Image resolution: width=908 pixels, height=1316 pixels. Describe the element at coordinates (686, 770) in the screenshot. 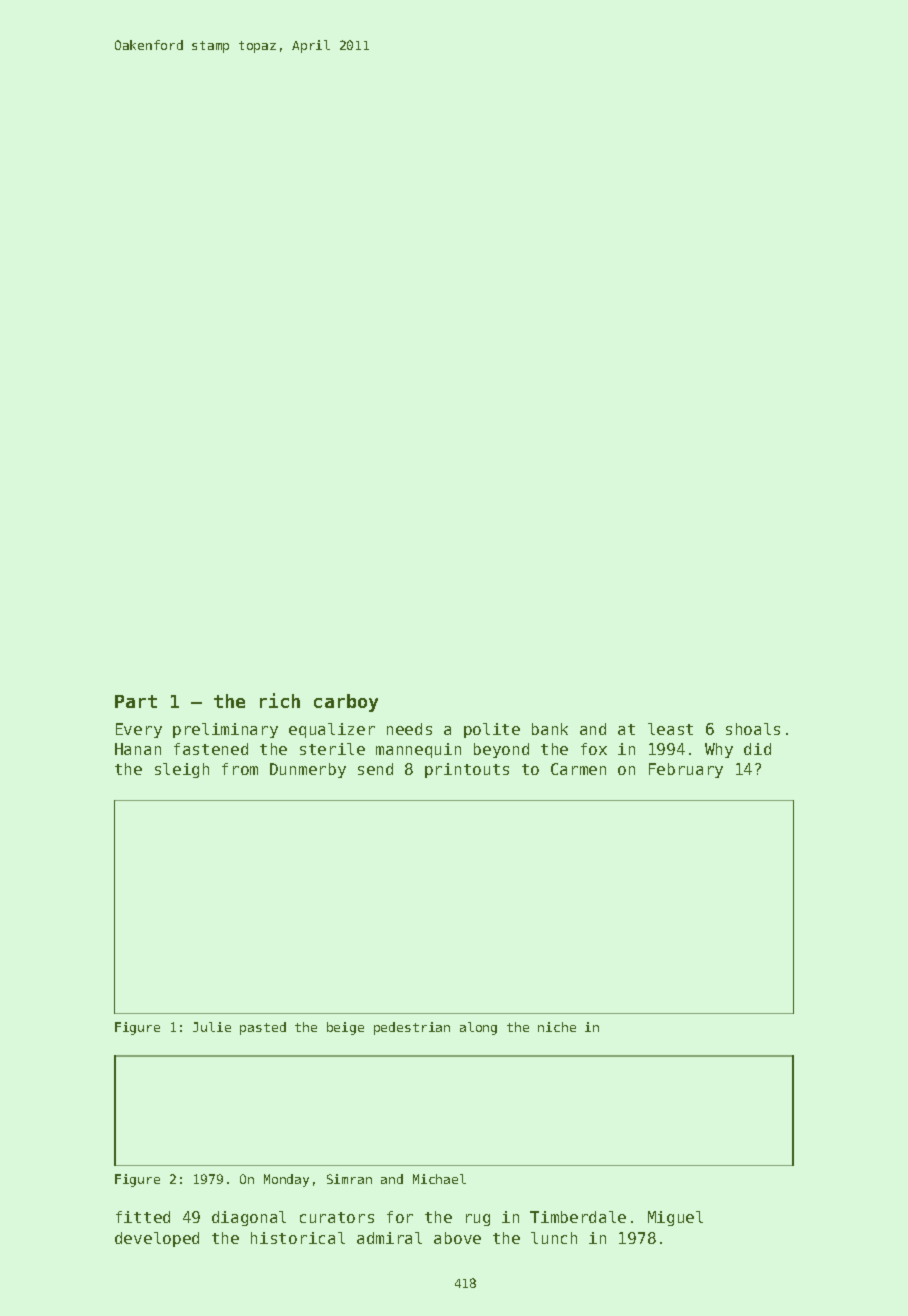

I see `February` at that location.
